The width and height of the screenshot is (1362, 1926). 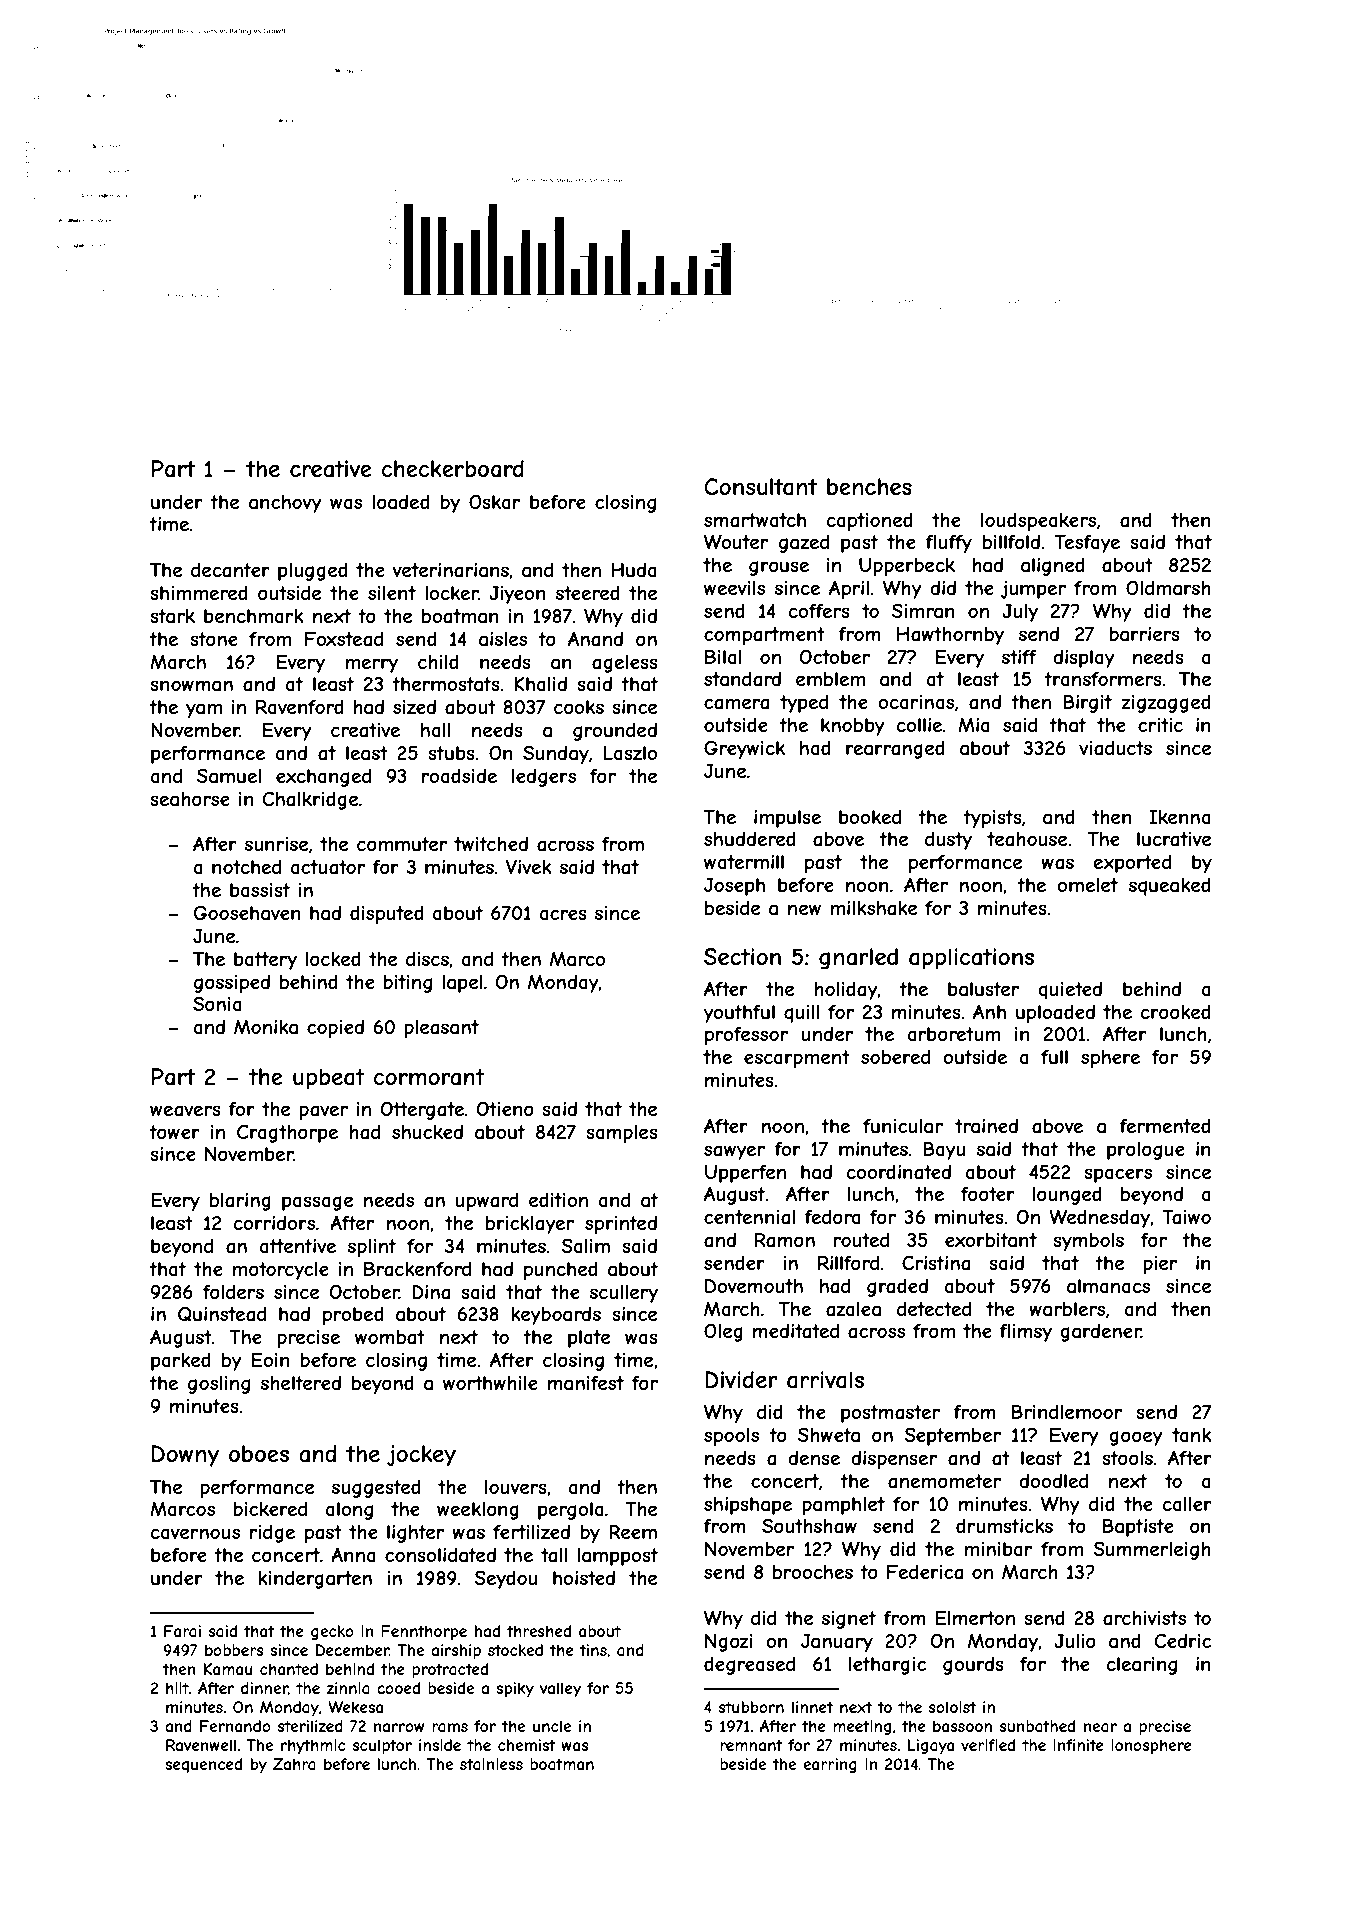 What do you see at coordinates (294, 1764) in the screenshot?
I see `Zahra` at bounding box center [294, 1764].
